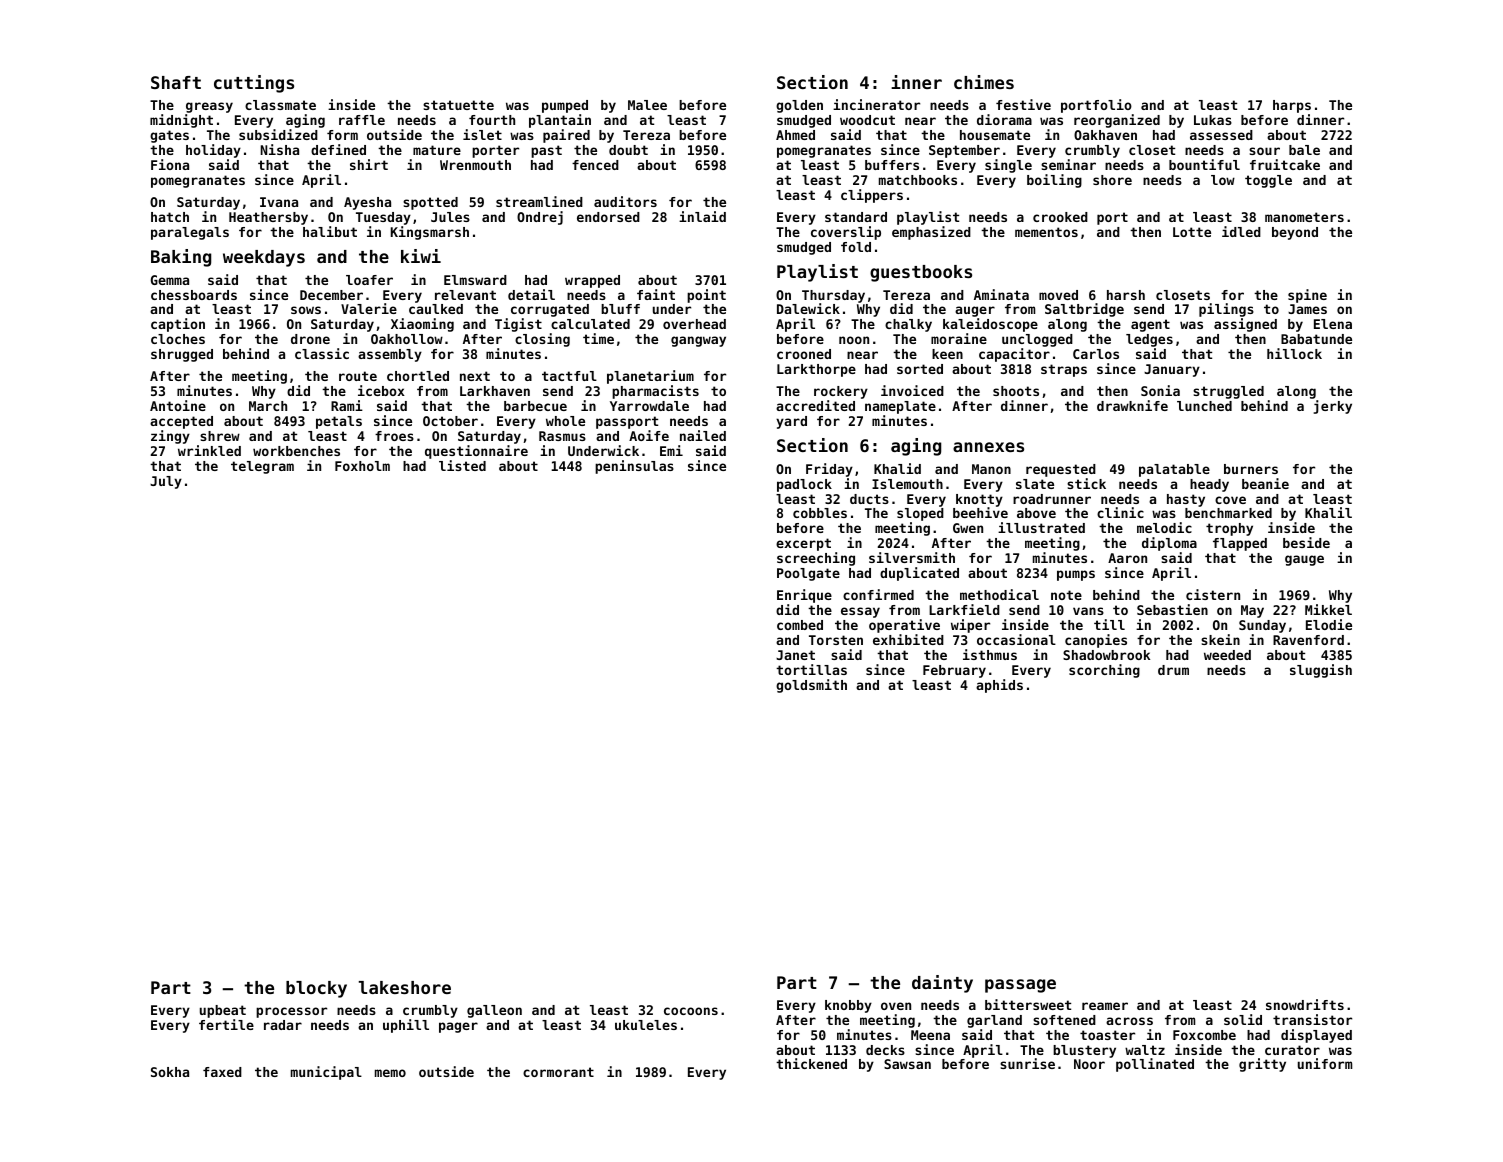 Image resolution: width=1503 pixels, height=1162 pixels. I want to click on caption, so click(178, 325).
